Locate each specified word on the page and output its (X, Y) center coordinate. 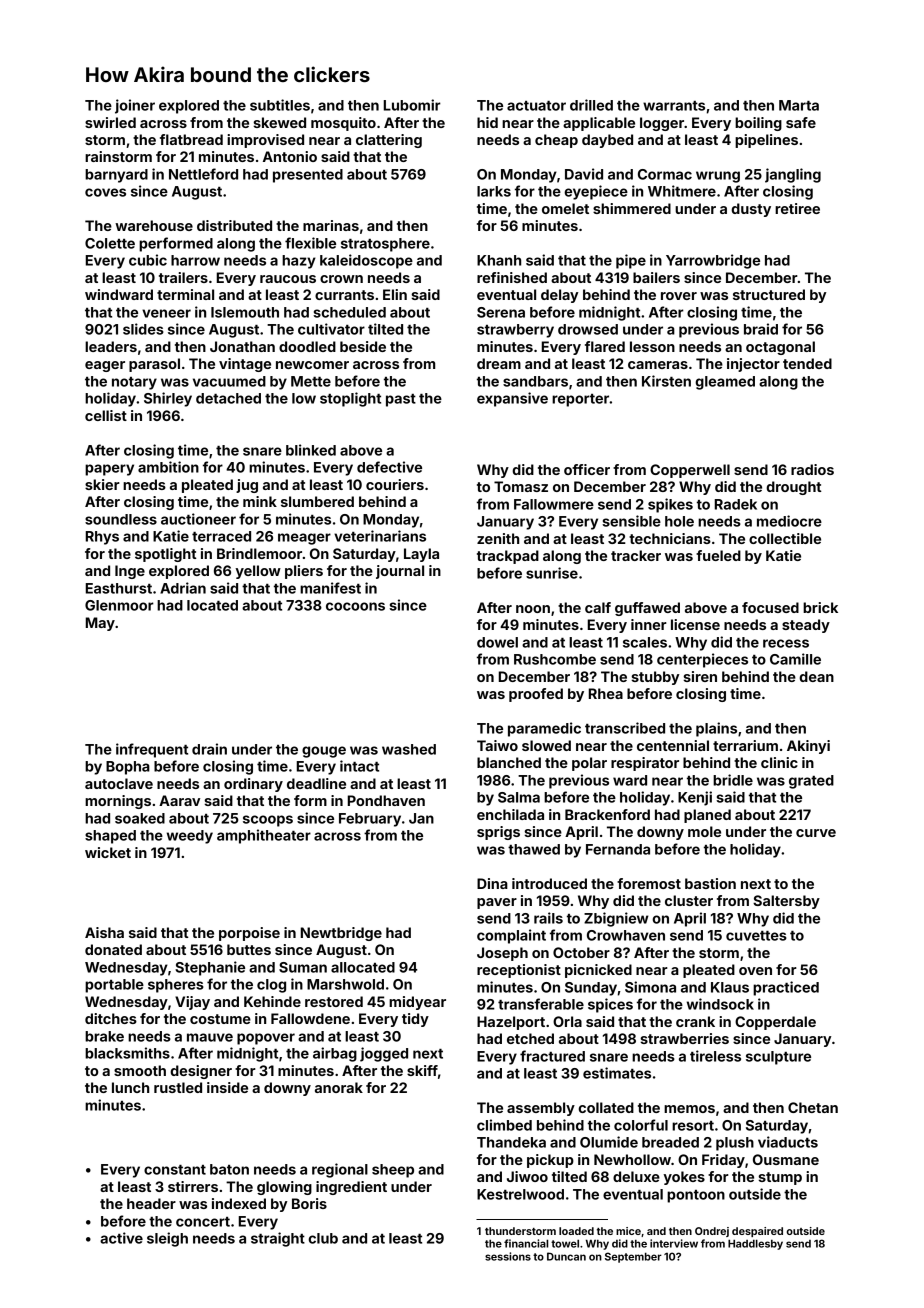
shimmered (632, 208)
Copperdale (775, 1023)
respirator (645, 764)
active (121, 1238)
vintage (245, 365)
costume (220, 1019)
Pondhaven (386, 800)
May (100, 624)
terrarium (745, 745)
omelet (565, 208)
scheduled (349, 312)
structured (769, 294)
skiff (422, 1070)
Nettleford (203, 174)
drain (209, 749)
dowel (497, 642)
